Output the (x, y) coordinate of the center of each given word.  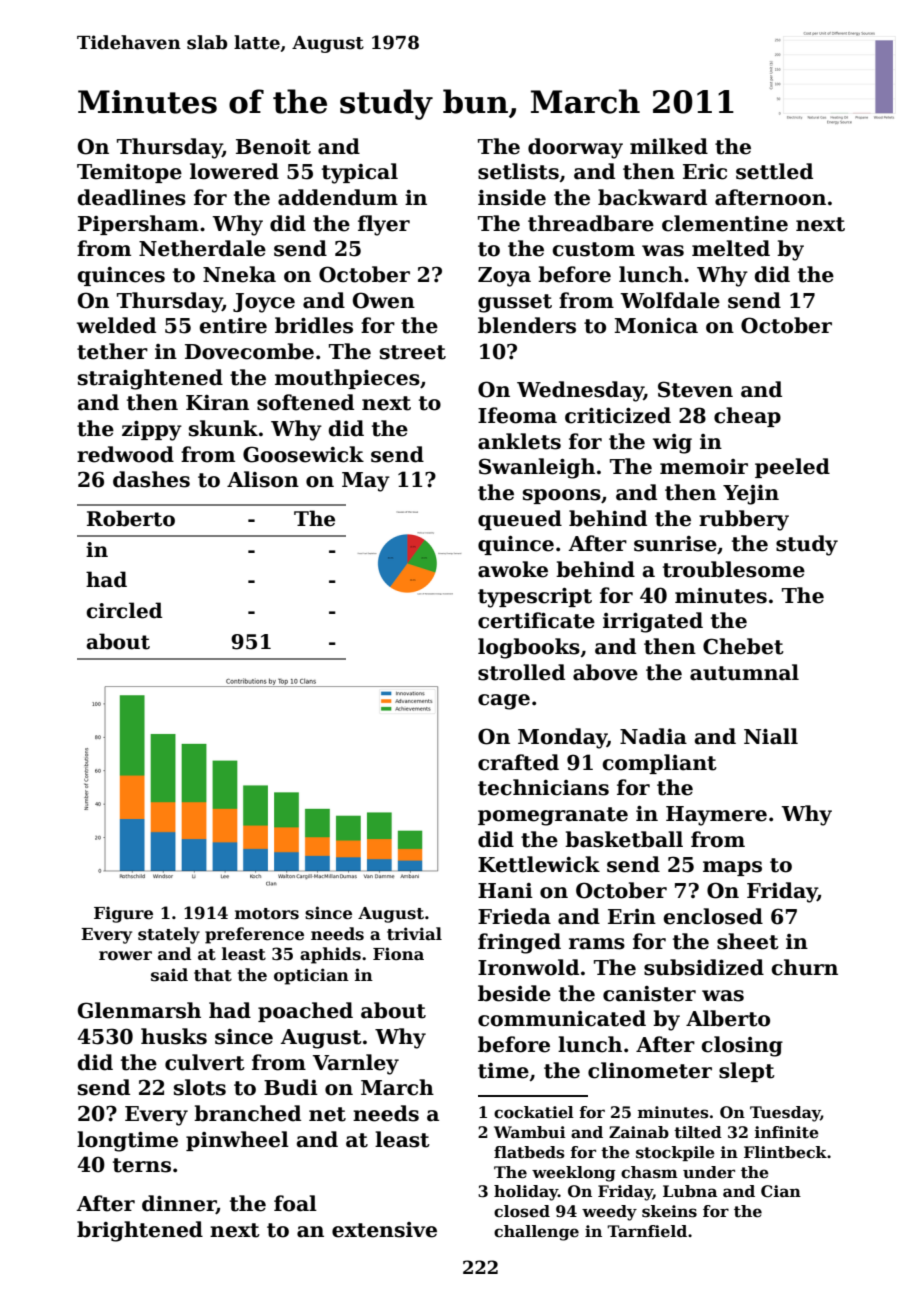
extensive (384, 1230)
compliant (659, 764)
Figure (123, 914)
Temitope (129, 173)
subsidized (704, 967)
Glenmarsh (139, 1010)
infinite (787, 1132)
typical (360, 173)
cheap (747, 417)
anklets (519, 441)
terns (142, 1165)
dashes (151, 479)
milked (669, 146)
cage (504, 702)
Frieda (514, 916)
